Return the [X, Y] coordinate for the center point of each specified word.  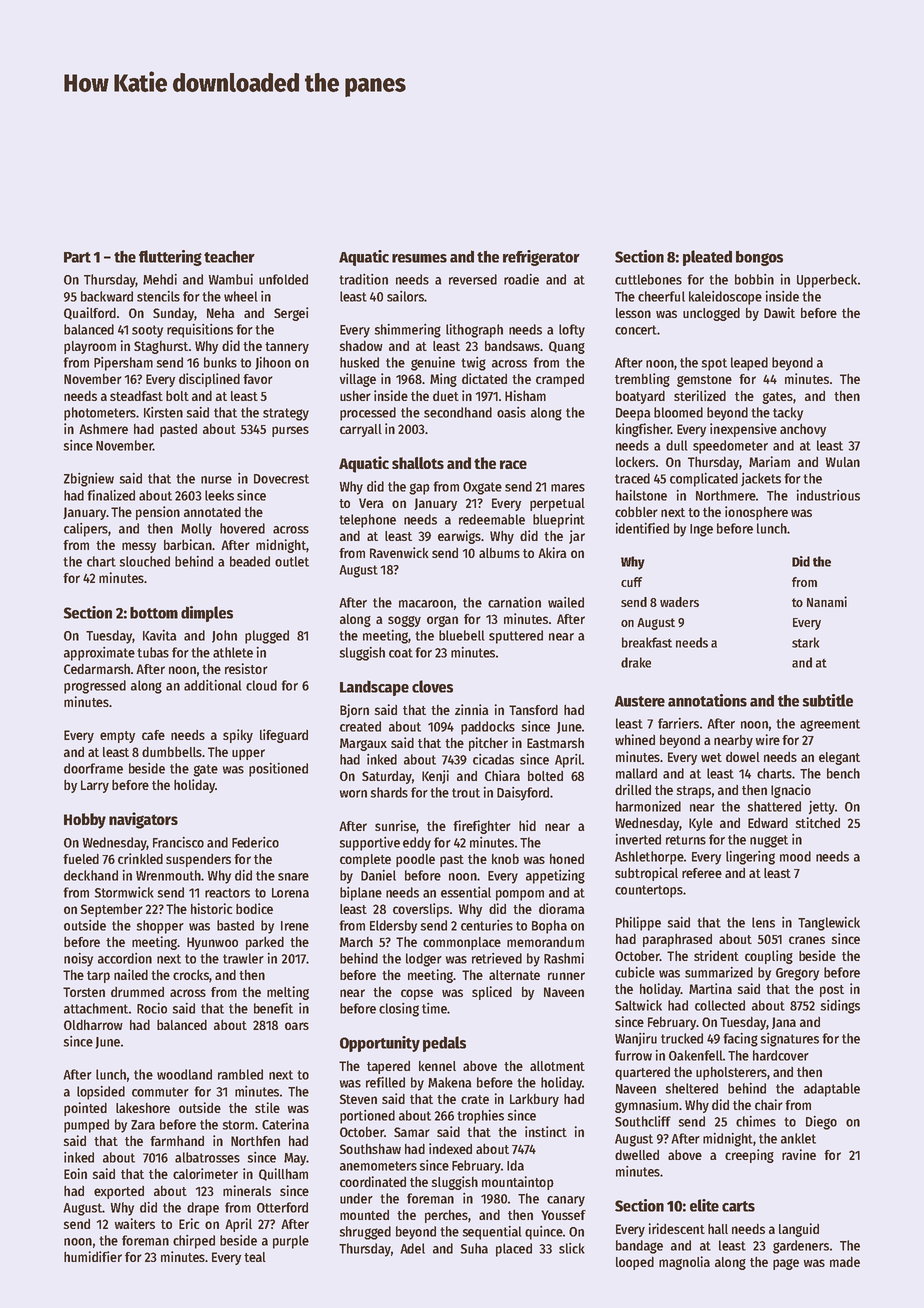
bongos [759, 258]
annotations [707, 700]
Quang [567, 347]
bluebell [462, 635]
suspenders [198, 860]
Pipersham [123, 364]
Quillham [283, 1174]
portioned [367, 1117]
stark [805, 642]
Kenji [435, 777]
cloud [261, 685]
